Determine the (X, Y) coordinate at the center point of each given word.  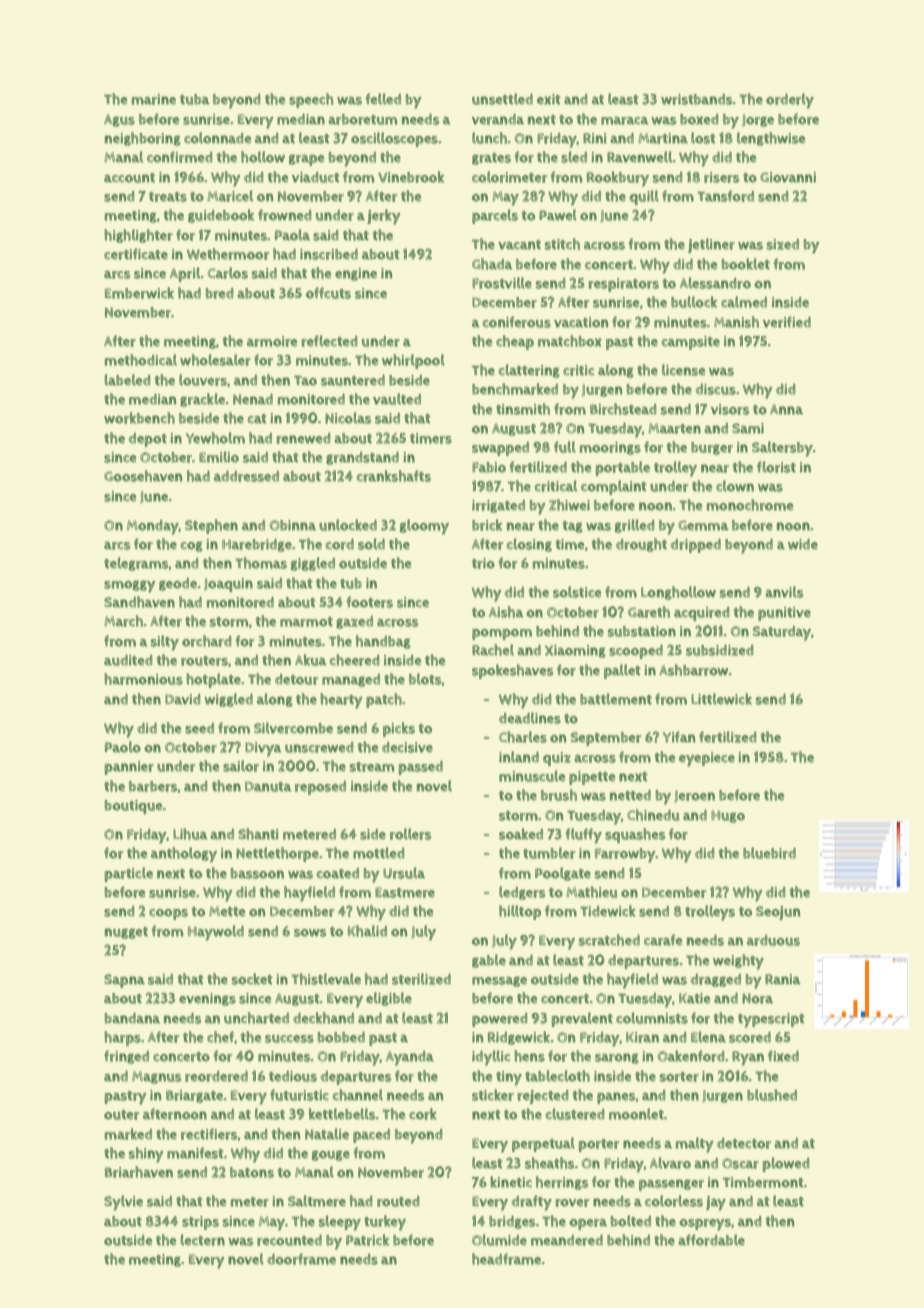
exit (549, 99)
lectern (203, 1240)
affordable (711, 1240)
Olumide (499, 1240)
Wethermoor (228, 254)
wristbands (697, 99)
